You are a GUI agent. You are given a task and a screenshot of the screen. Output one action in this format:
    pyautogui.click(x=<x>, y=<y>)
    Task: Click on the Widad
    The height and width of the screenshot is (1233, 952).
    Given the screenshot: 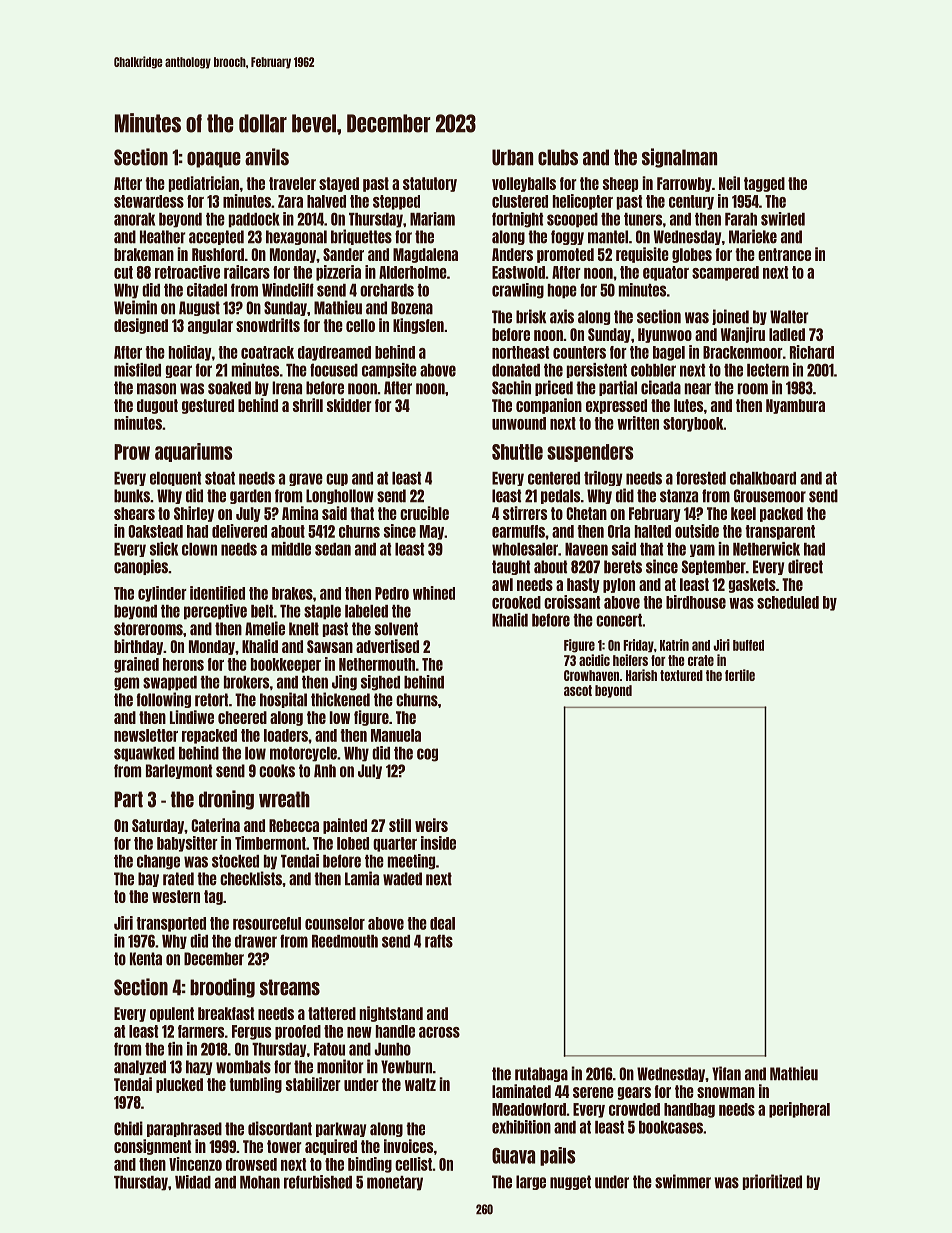 What is the action you would take?
    pyautogui.click(x=193, y=1182)
